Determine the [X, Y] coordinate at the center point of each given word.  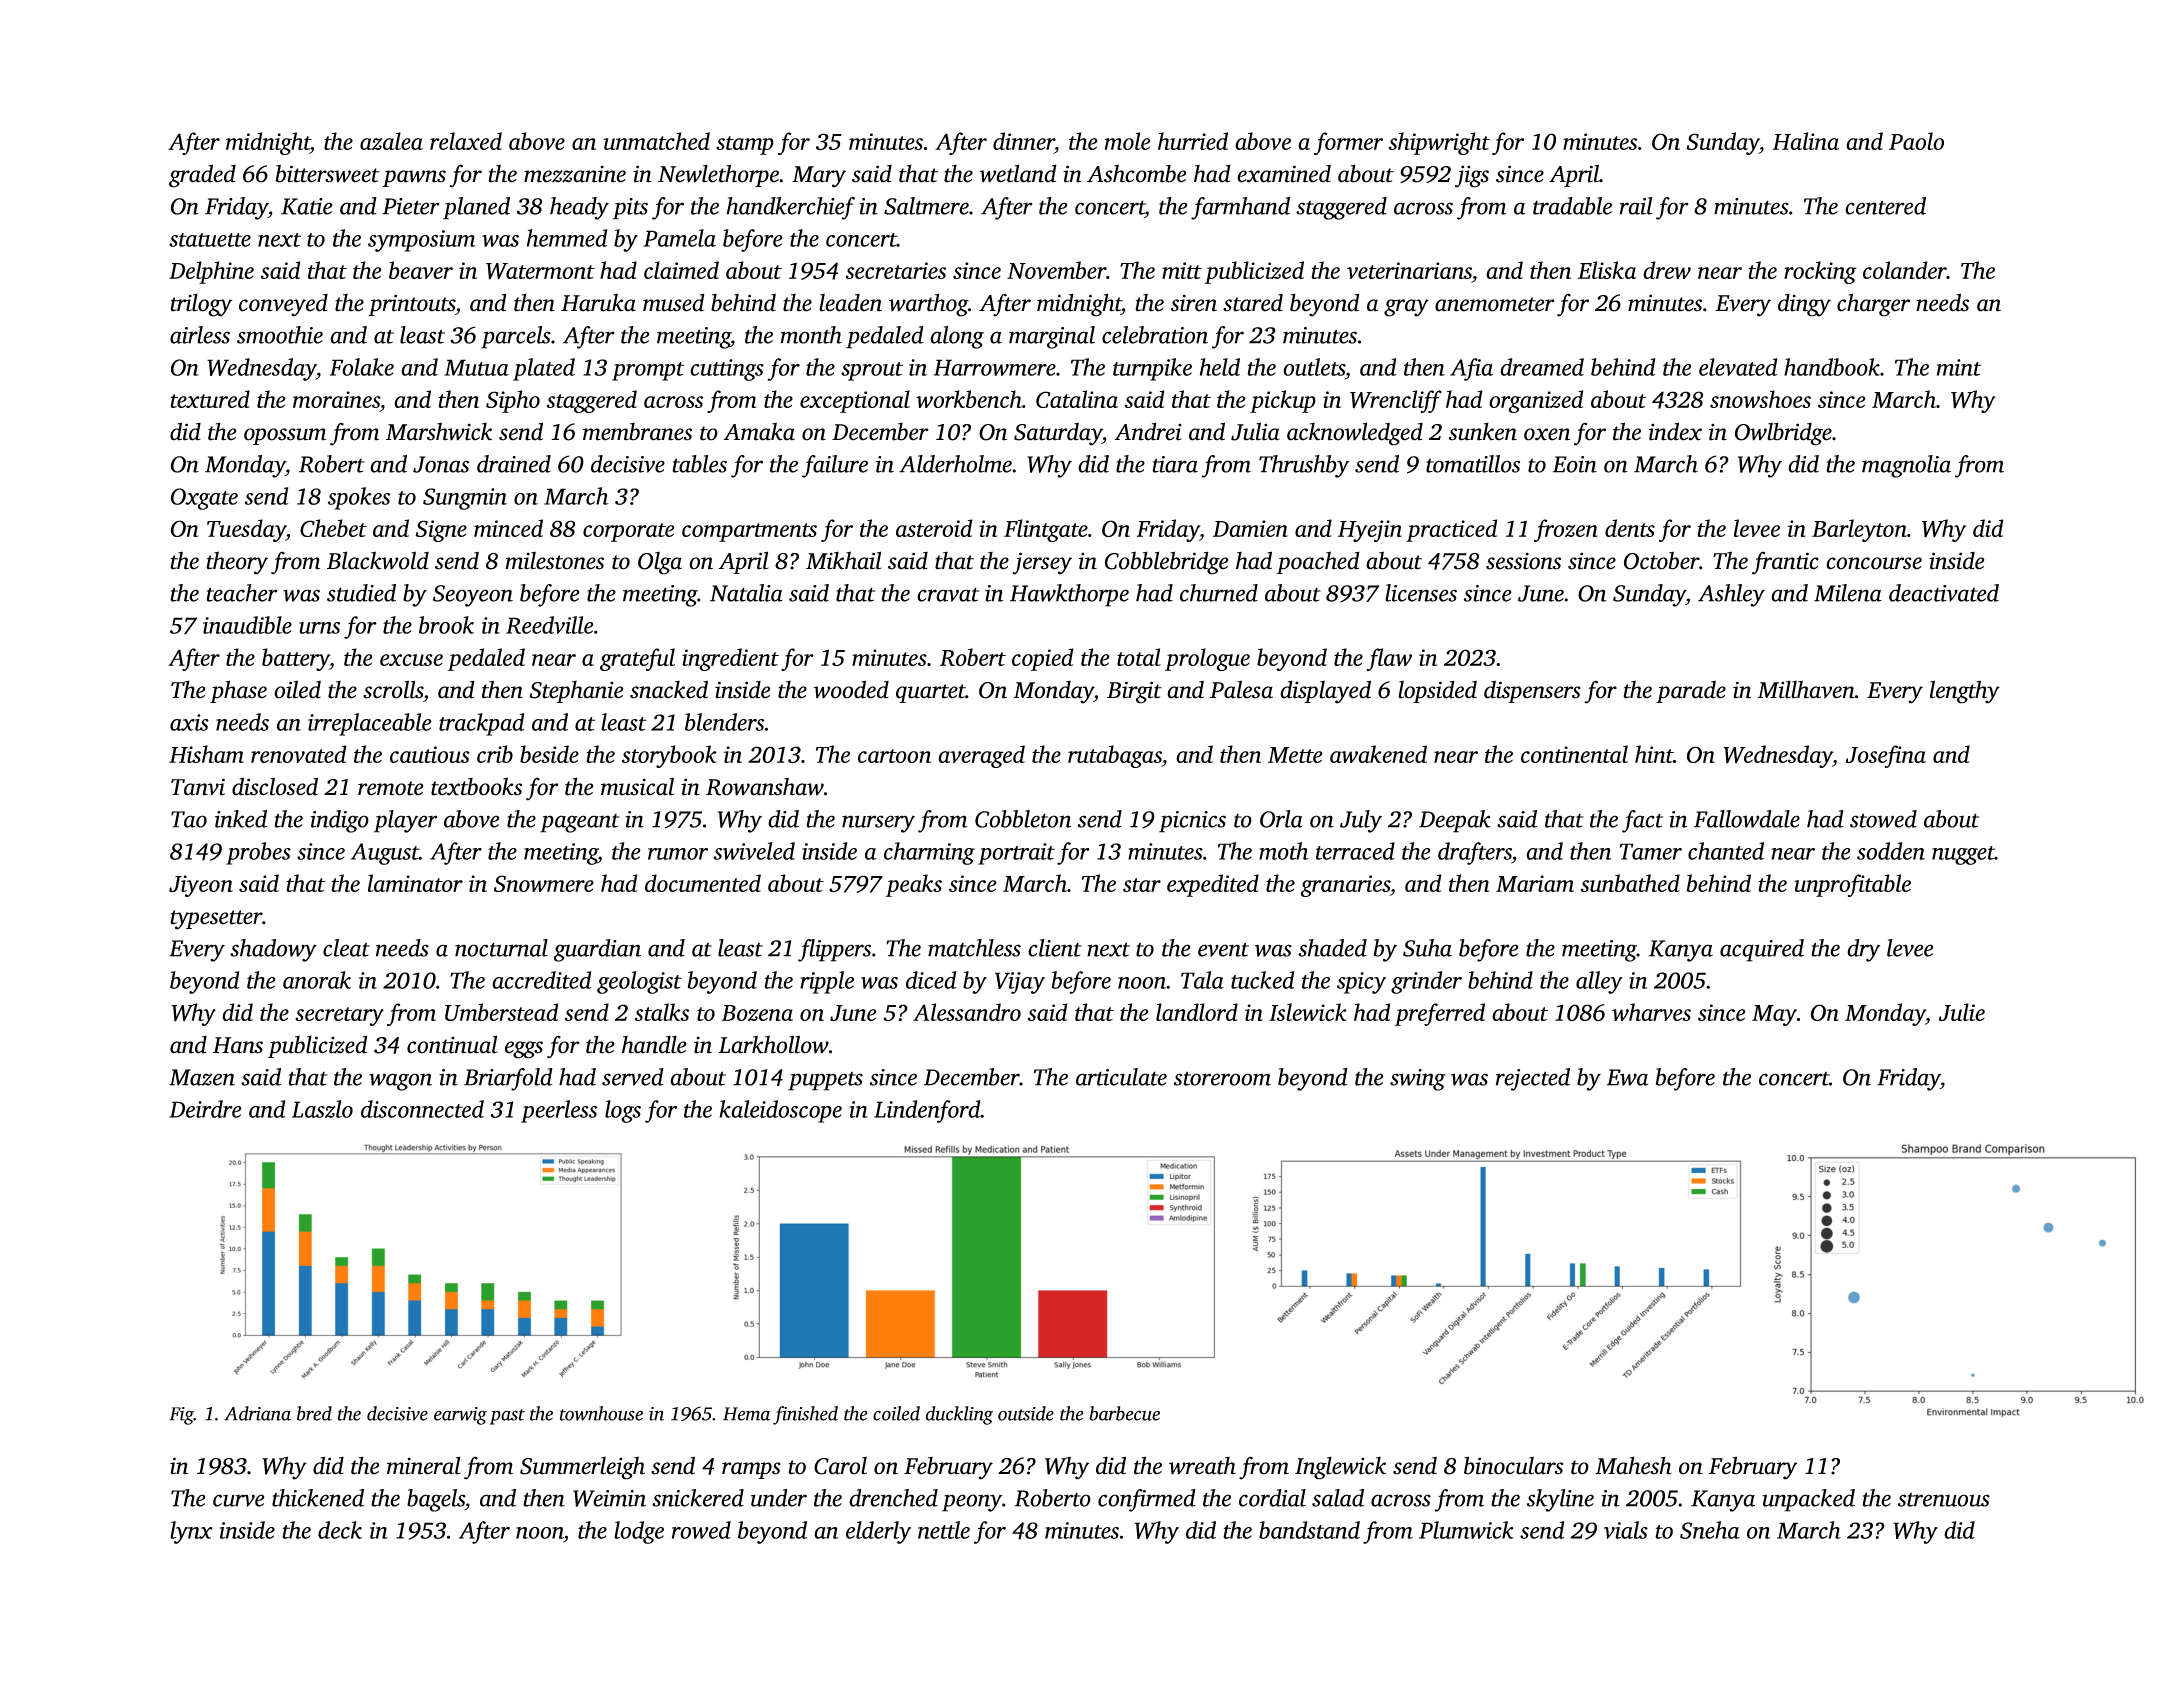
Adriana [257, 1413]
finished [805, 1415]
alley [1599, 982]
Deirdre [205, 1109]
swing [1417, 1080]
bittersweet [327, 173]
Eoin [1575, 464]
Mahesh [1633, 1465]
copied [1043, 659]
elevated [1738, 367]
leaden [850, 303]
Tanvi [198, 787]
